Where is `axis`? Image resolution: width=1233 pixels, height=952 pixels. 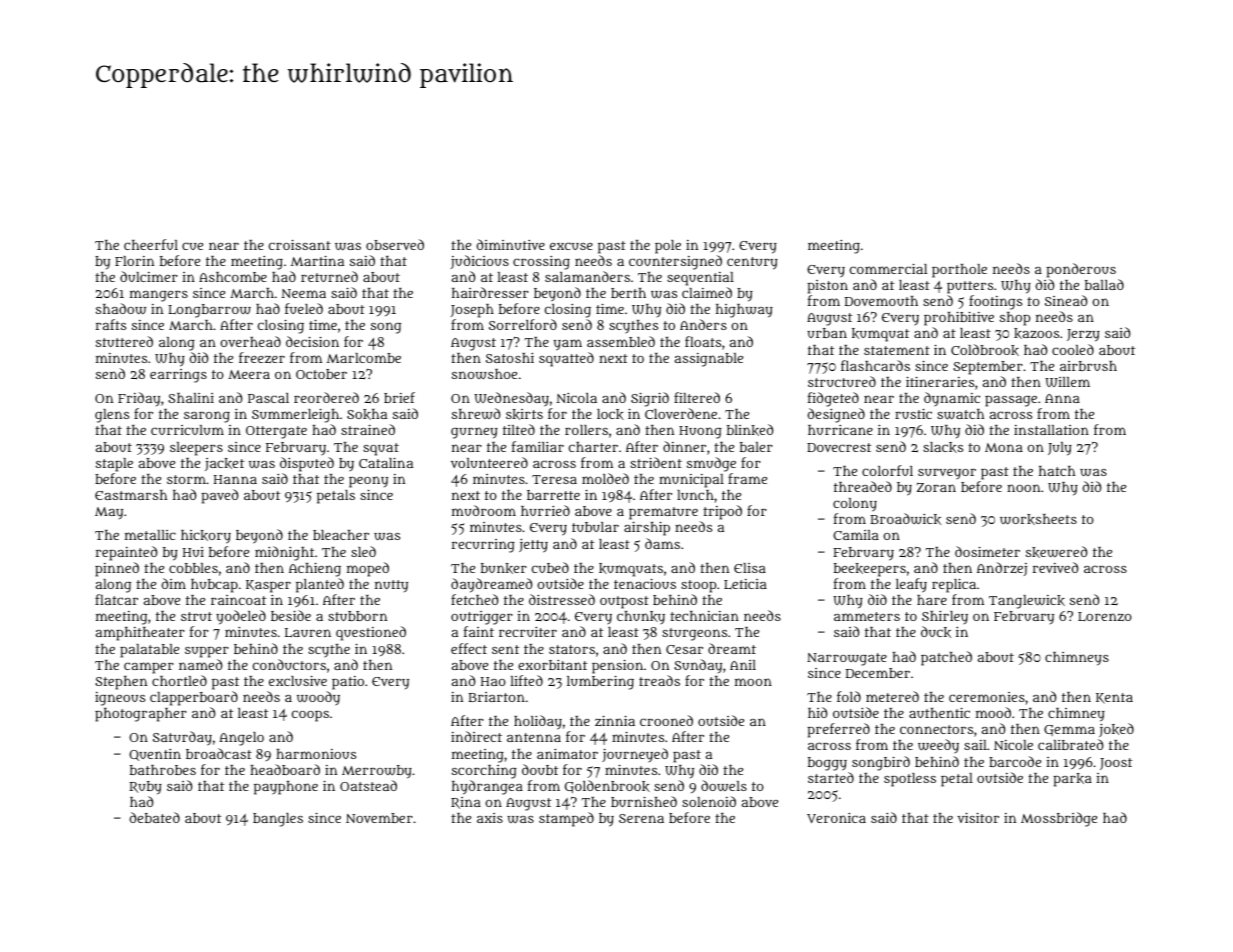
axis is located at coordinates (490, 818).
